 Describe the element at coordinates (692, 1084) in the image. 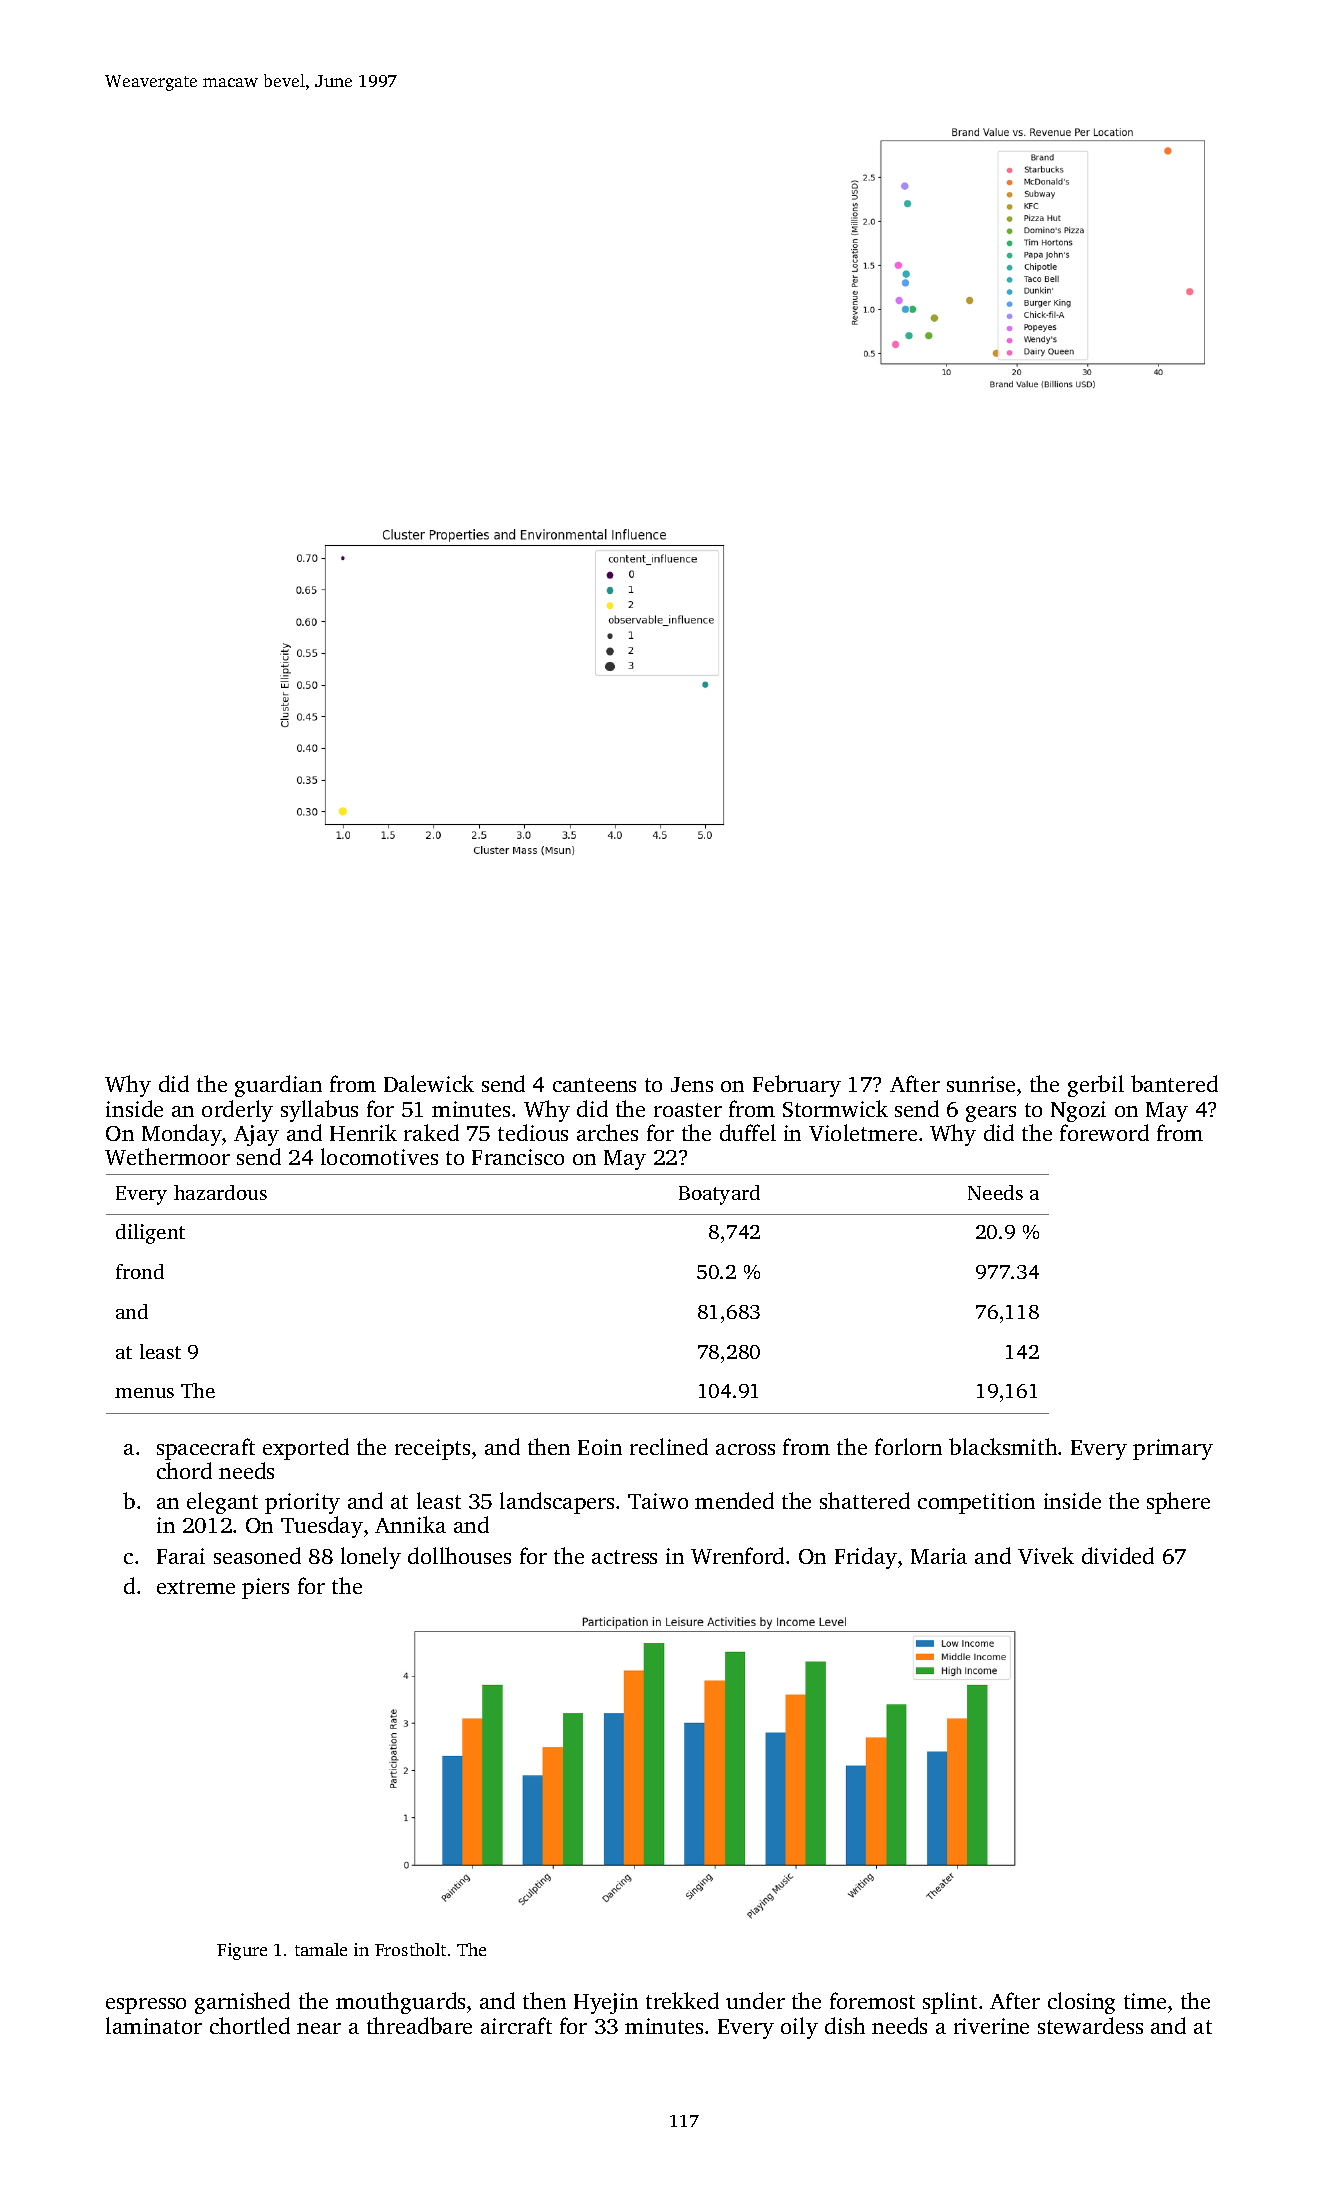

I see `Jens` at that location.
